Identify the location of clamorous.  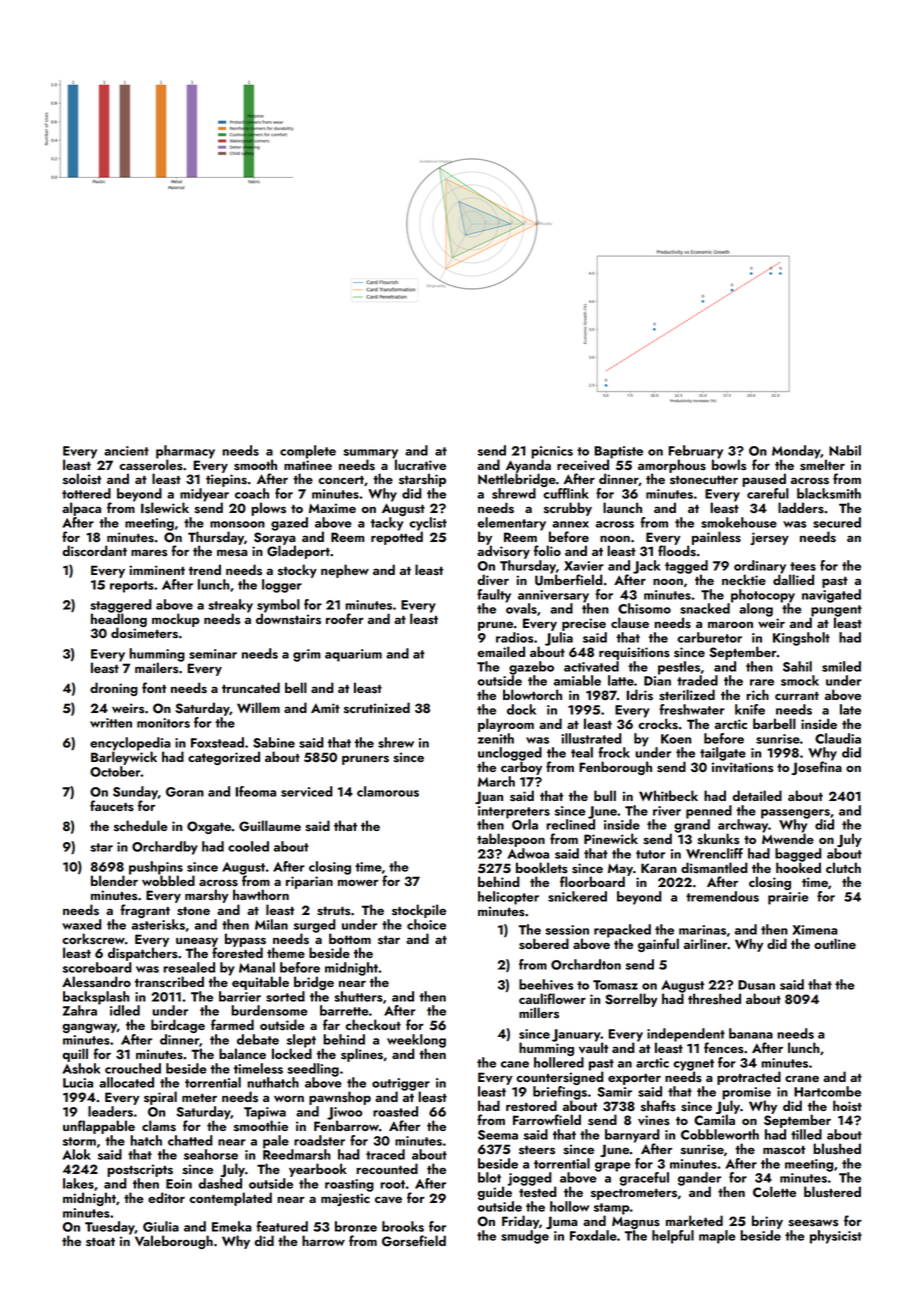
(388, 791).
